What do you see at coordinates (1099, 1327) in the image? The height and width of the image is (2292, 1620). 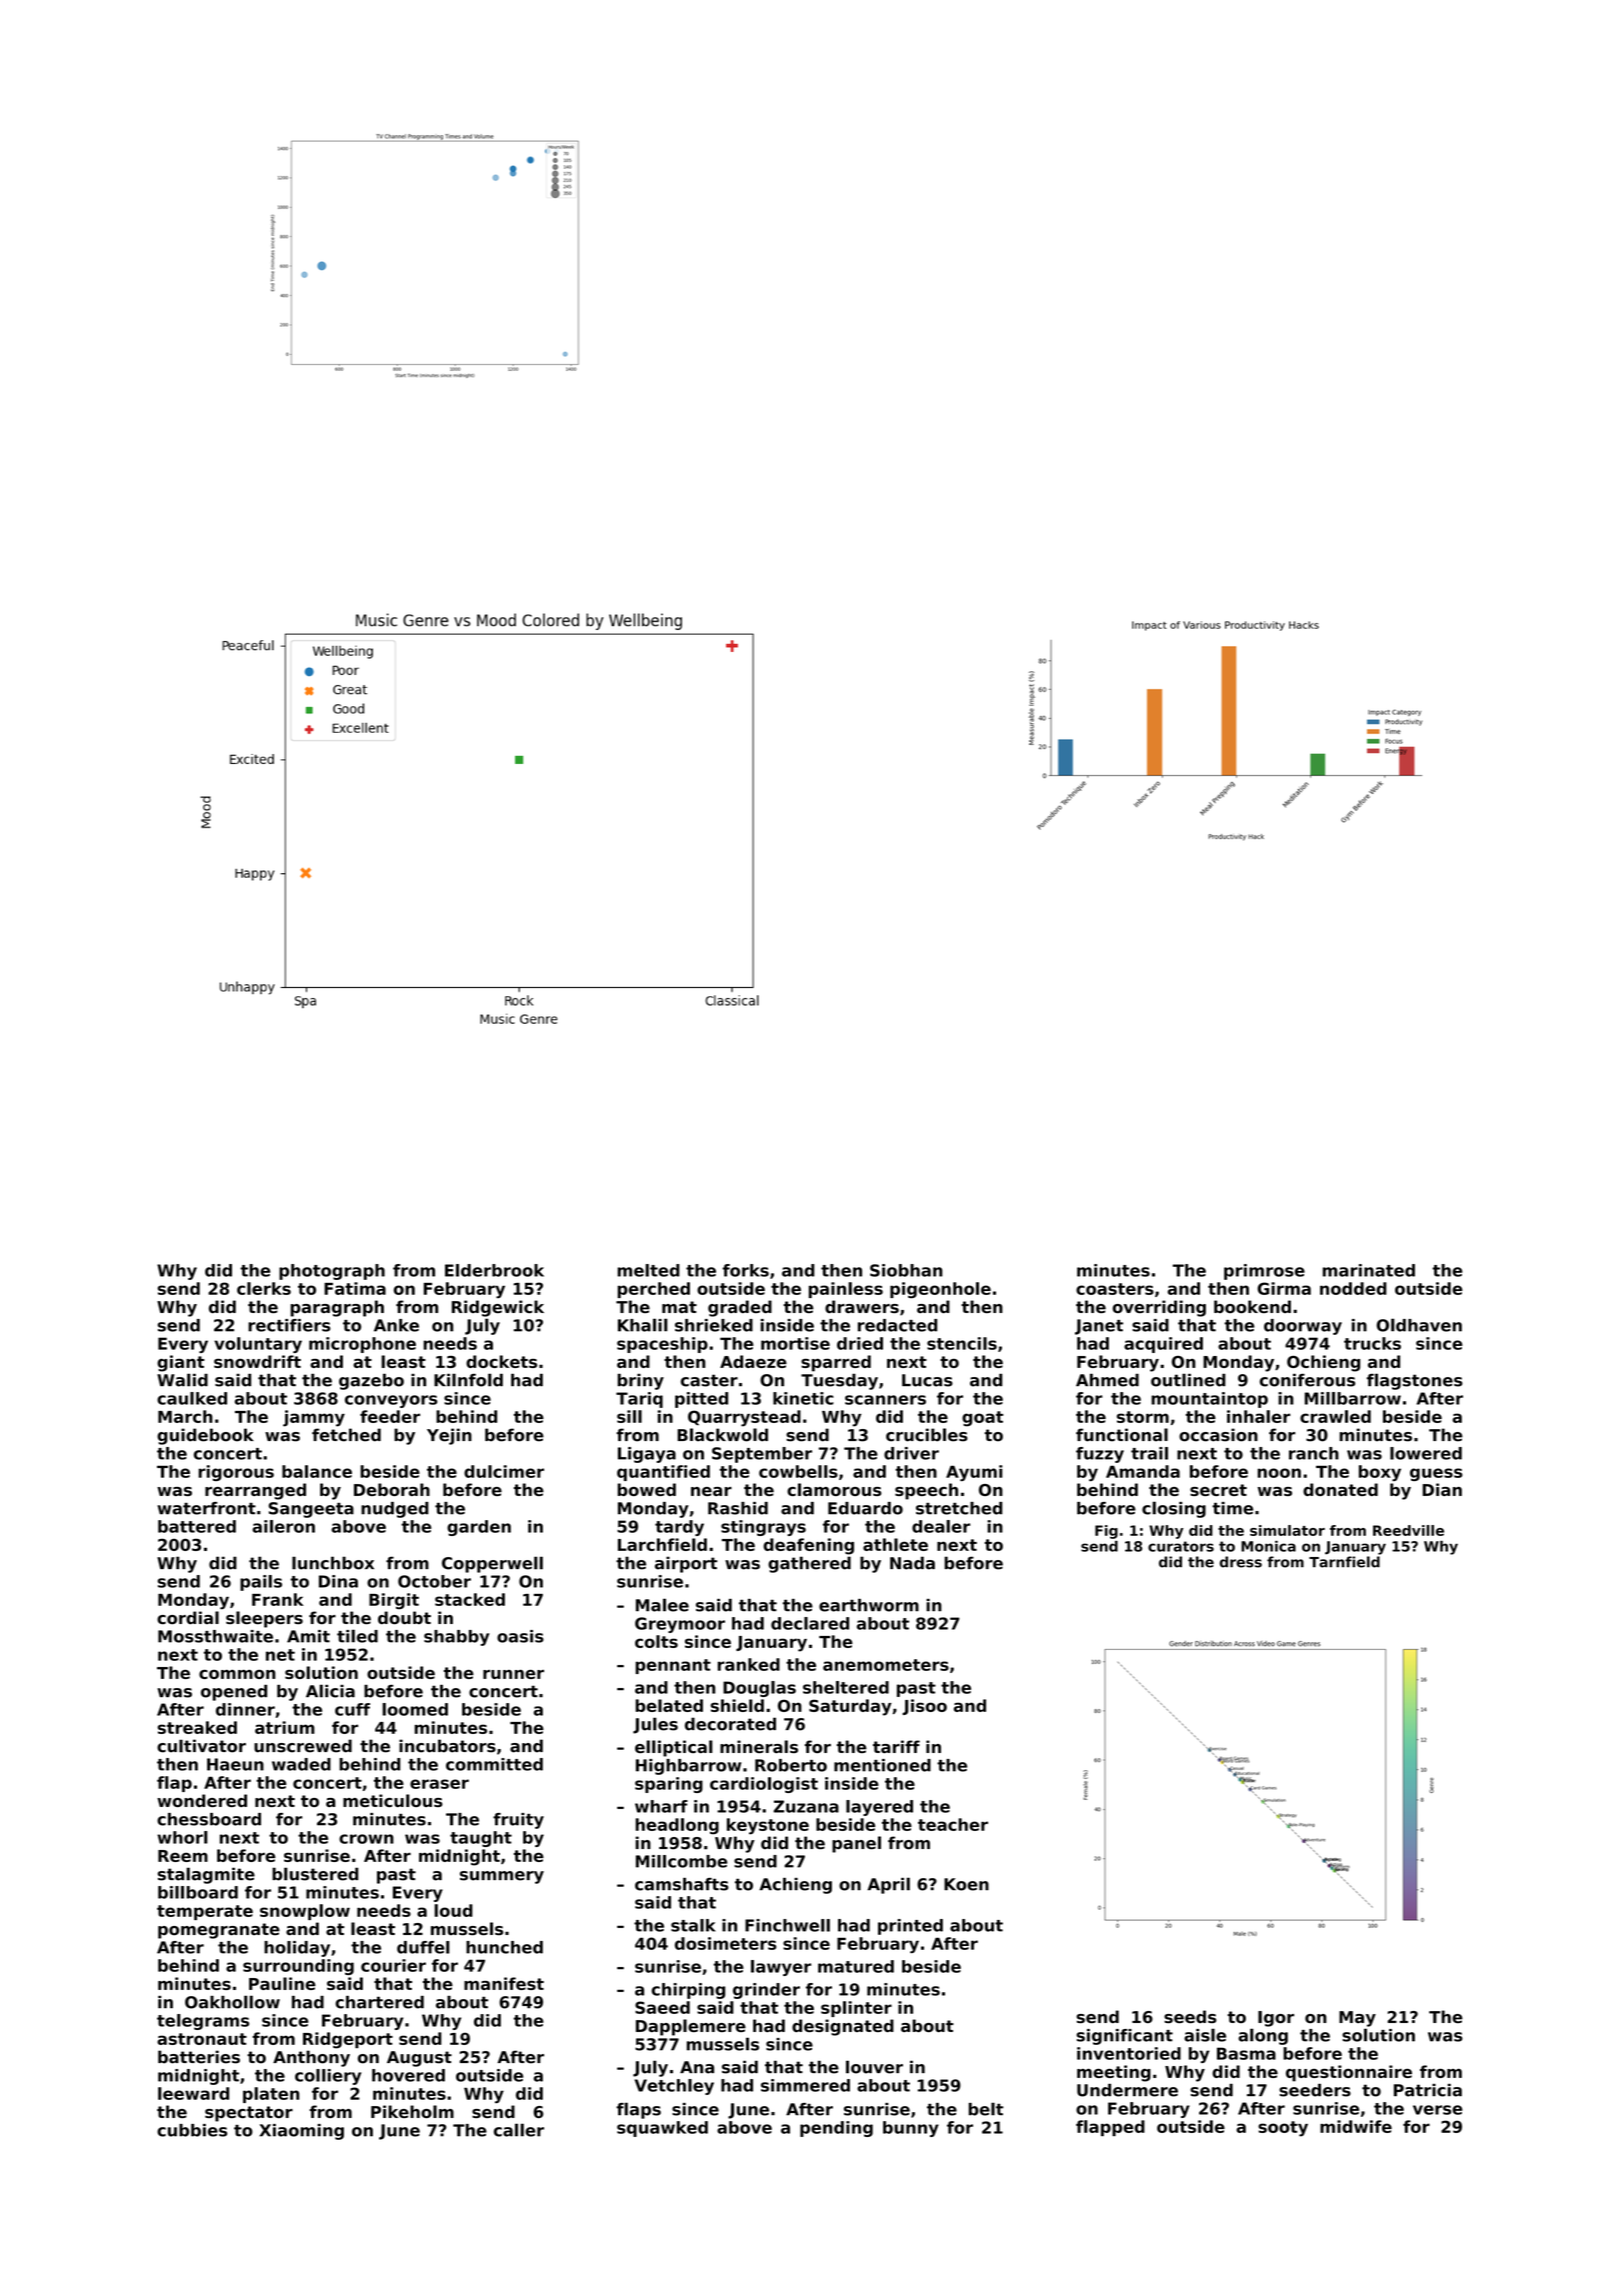 I see `Janet` at bounding box center [1099, 1327].
